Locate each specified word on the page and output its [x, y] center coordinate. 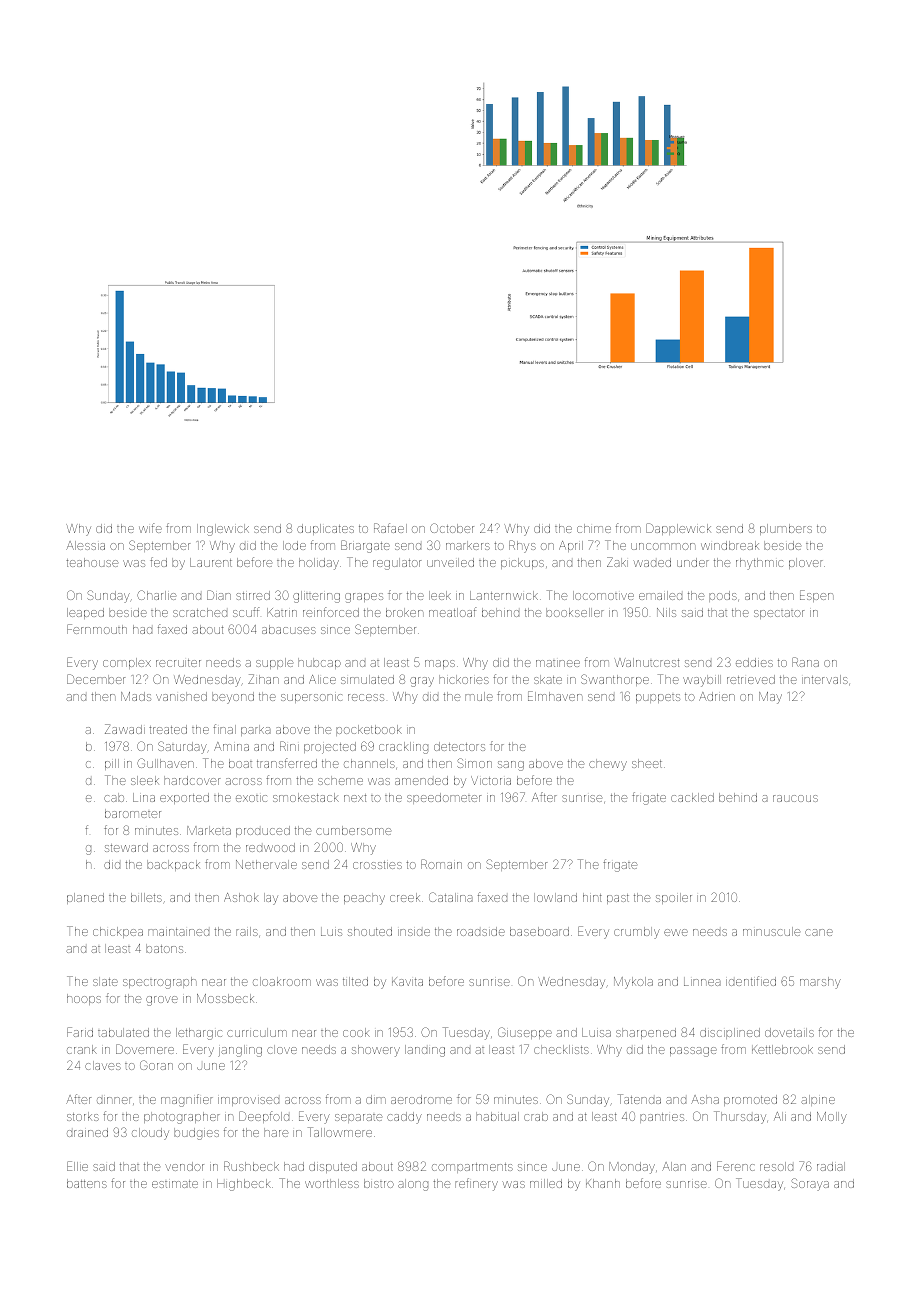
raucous [795, 798]
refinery [476, 1184]
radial [831, 1166]
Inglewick [223, 530]
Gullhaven [165, 763]
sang [511, 766]
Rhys [522, 546]
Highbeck [244, 1185]
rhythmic [759, 564]
